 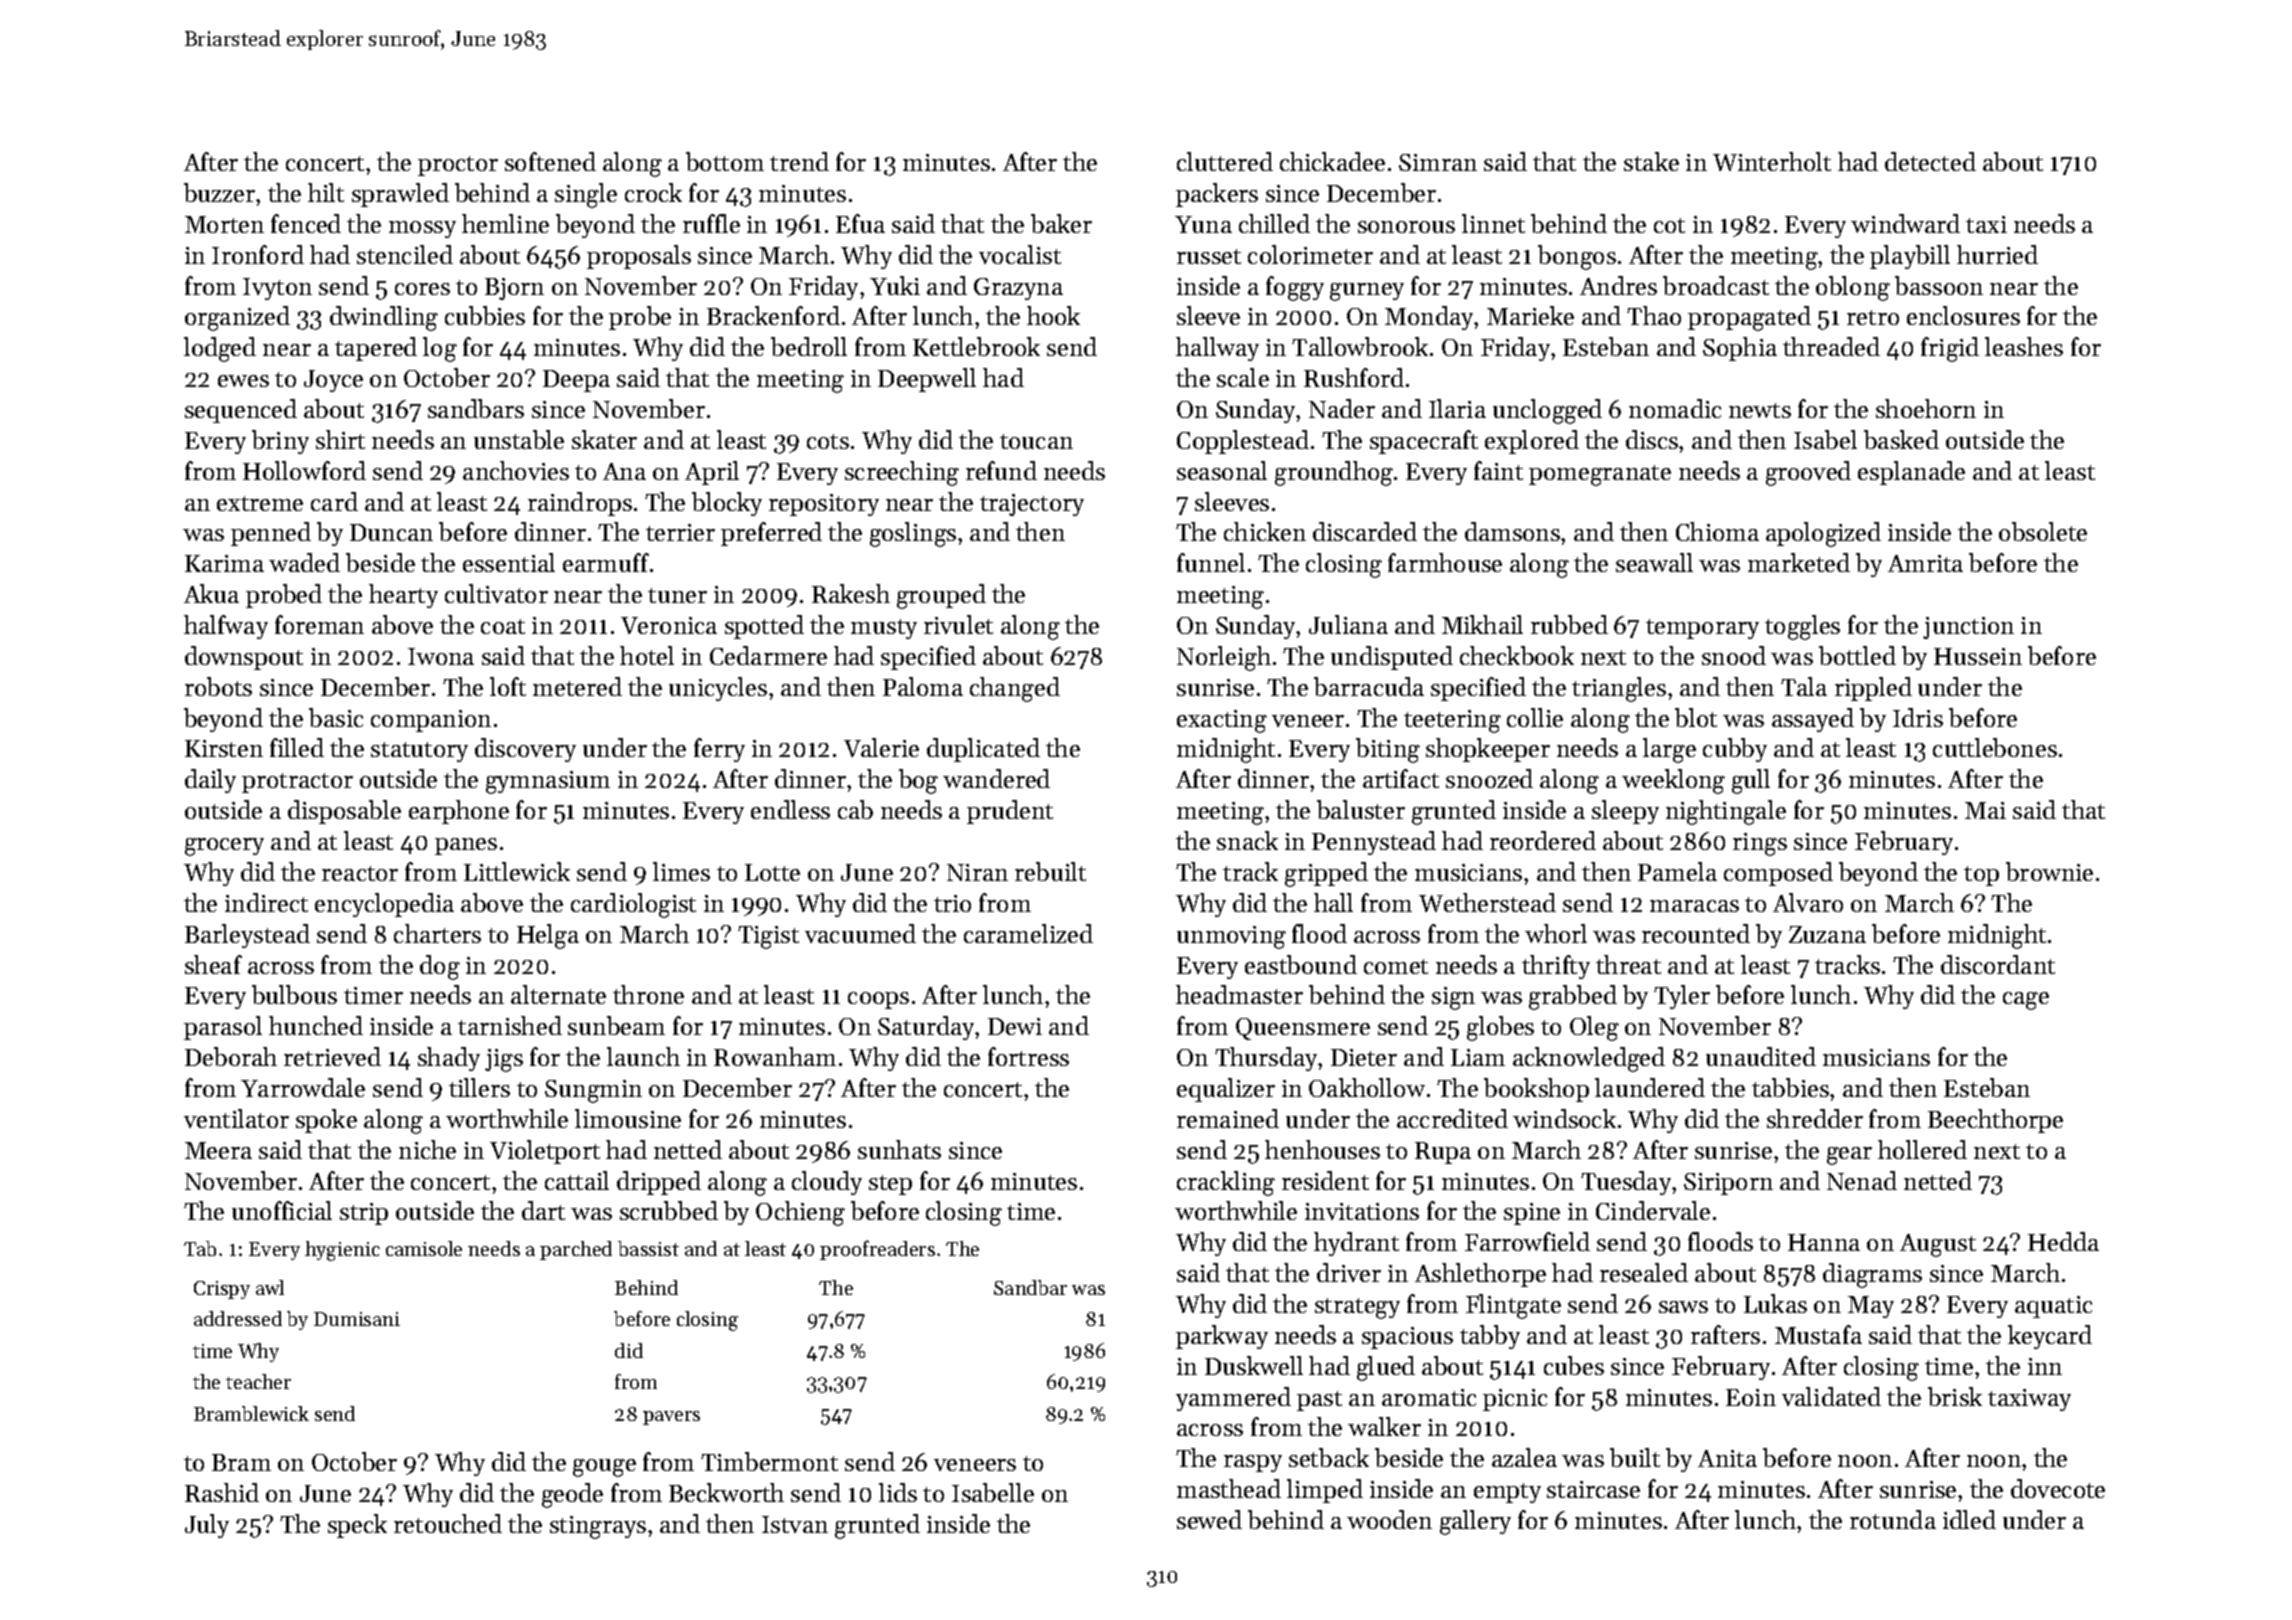 I want to click on extreme, so click(x=260, y=503).
